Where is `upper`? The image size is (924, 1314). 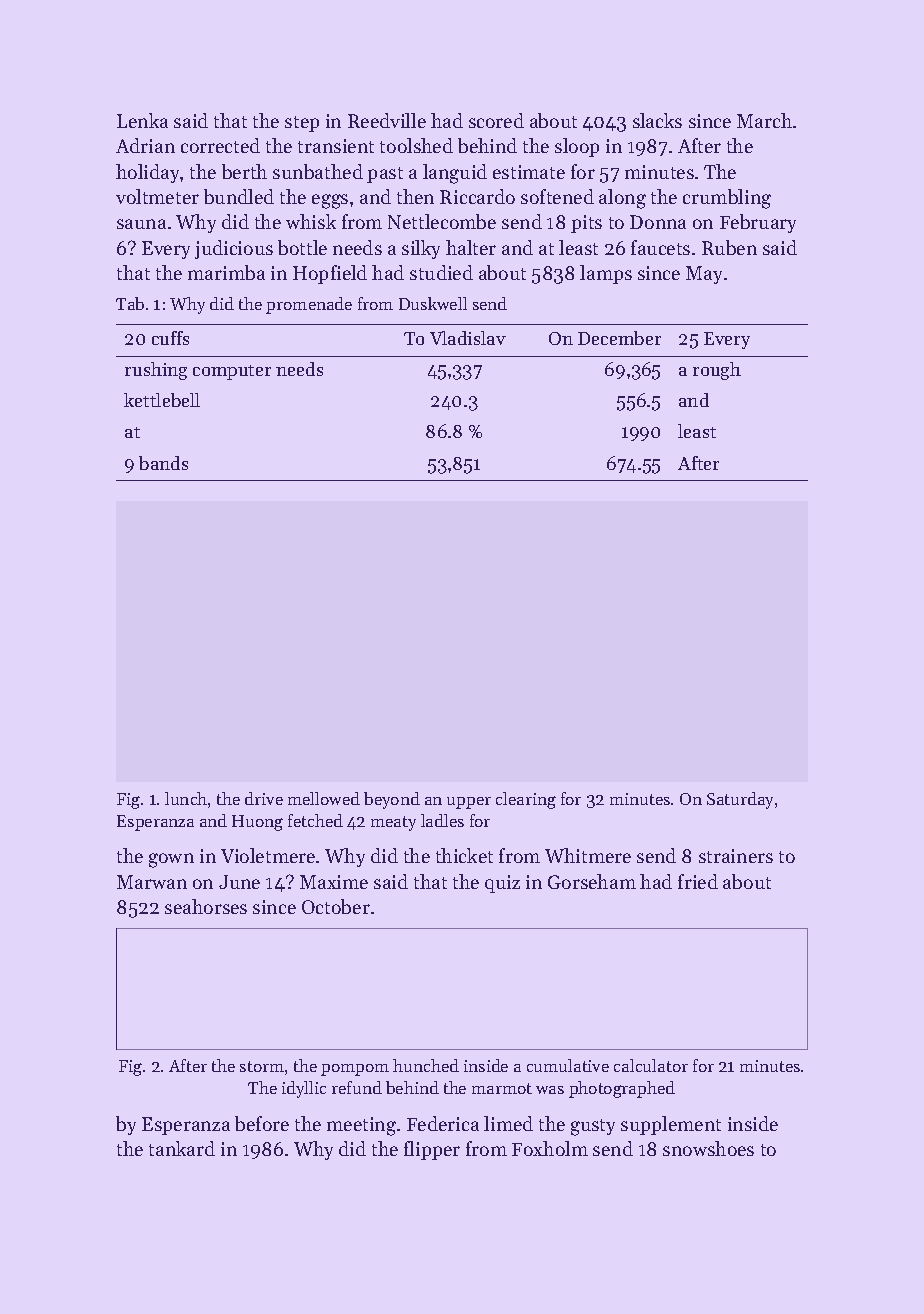
upper is located at coordinates (469, 803).
